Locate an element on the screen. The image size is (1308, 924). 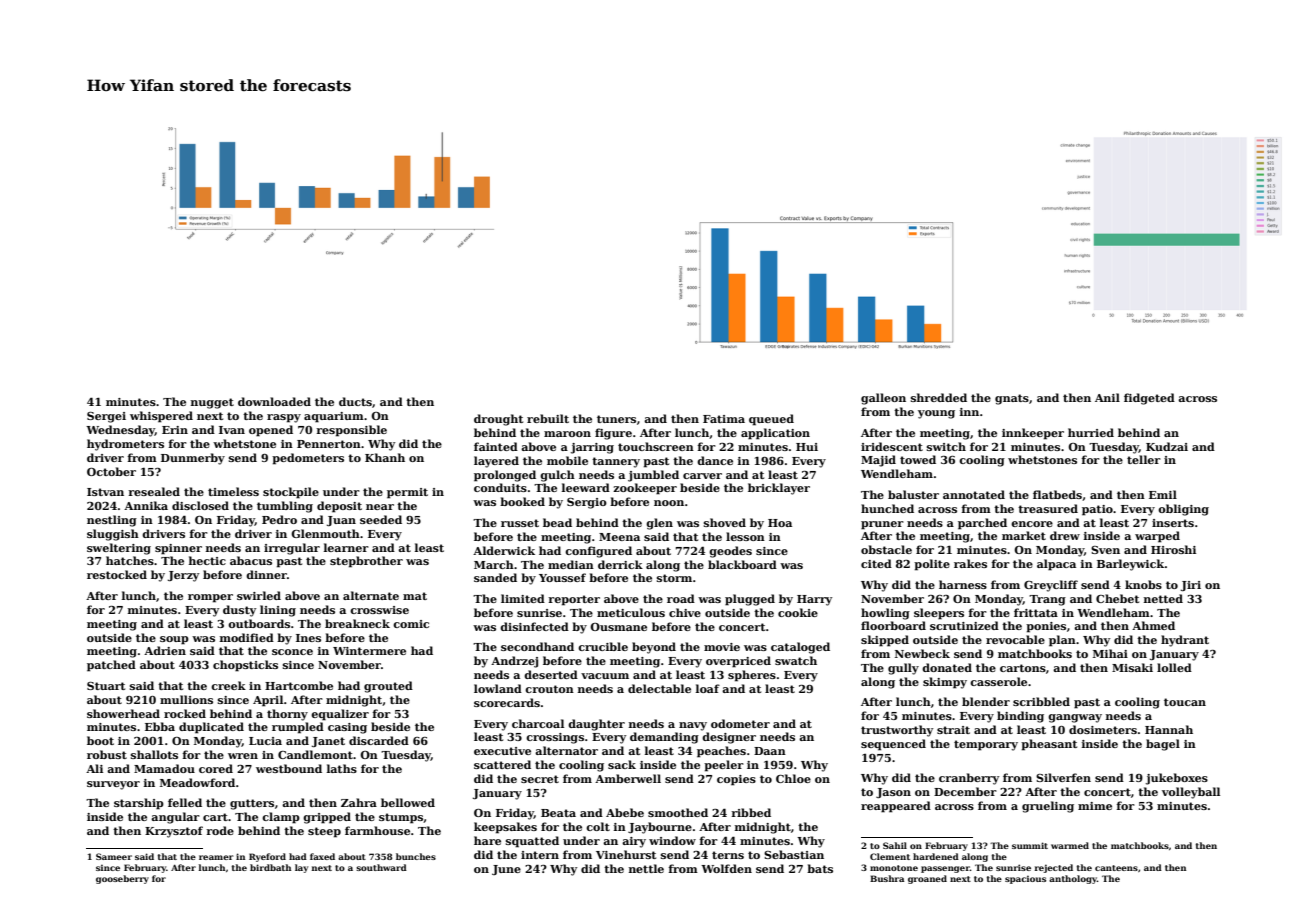
teller is located at coordinates (1144, 459).
